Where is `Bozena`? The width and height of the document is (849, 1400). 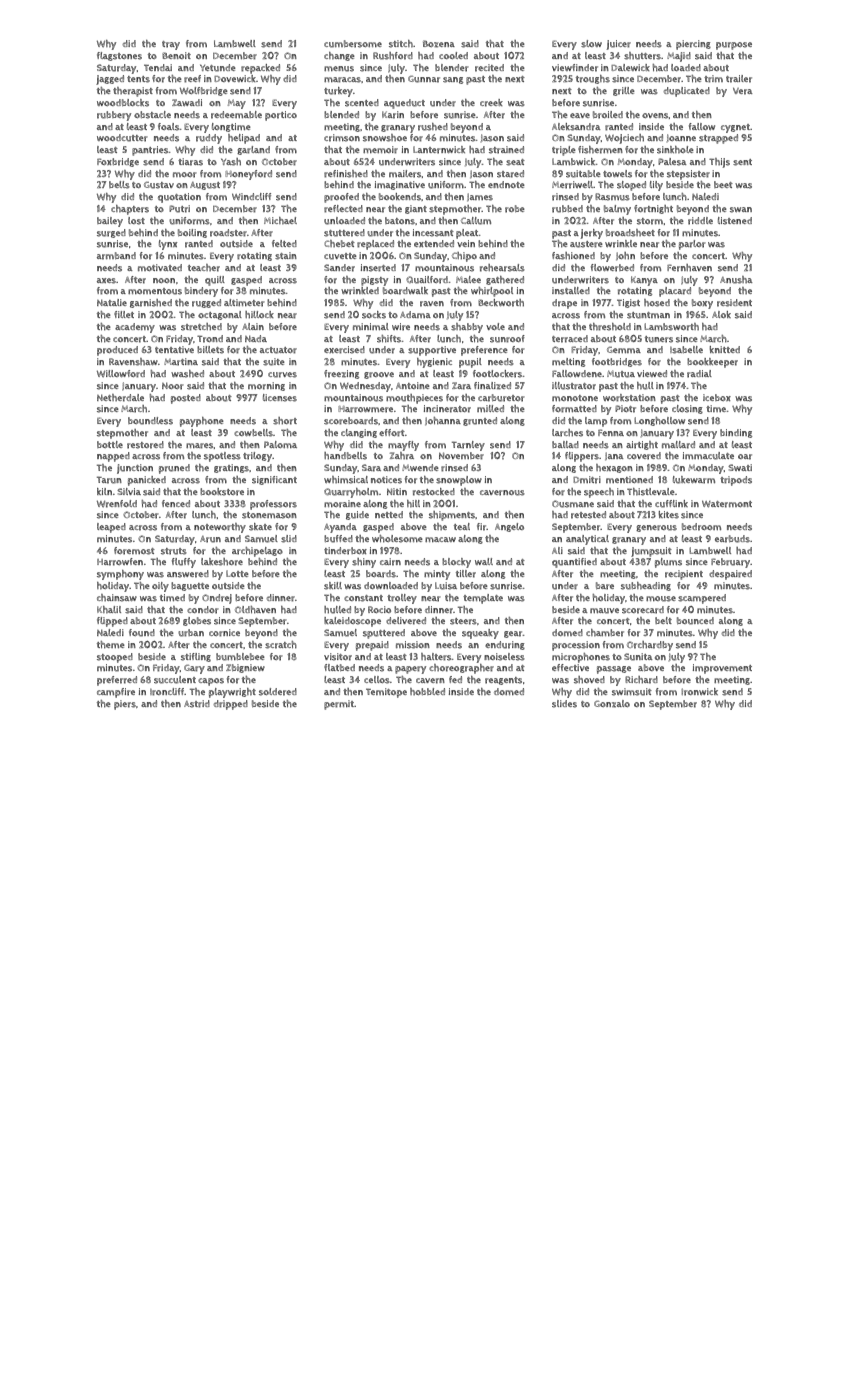 Bozena is located at coordinates (439, 44).
